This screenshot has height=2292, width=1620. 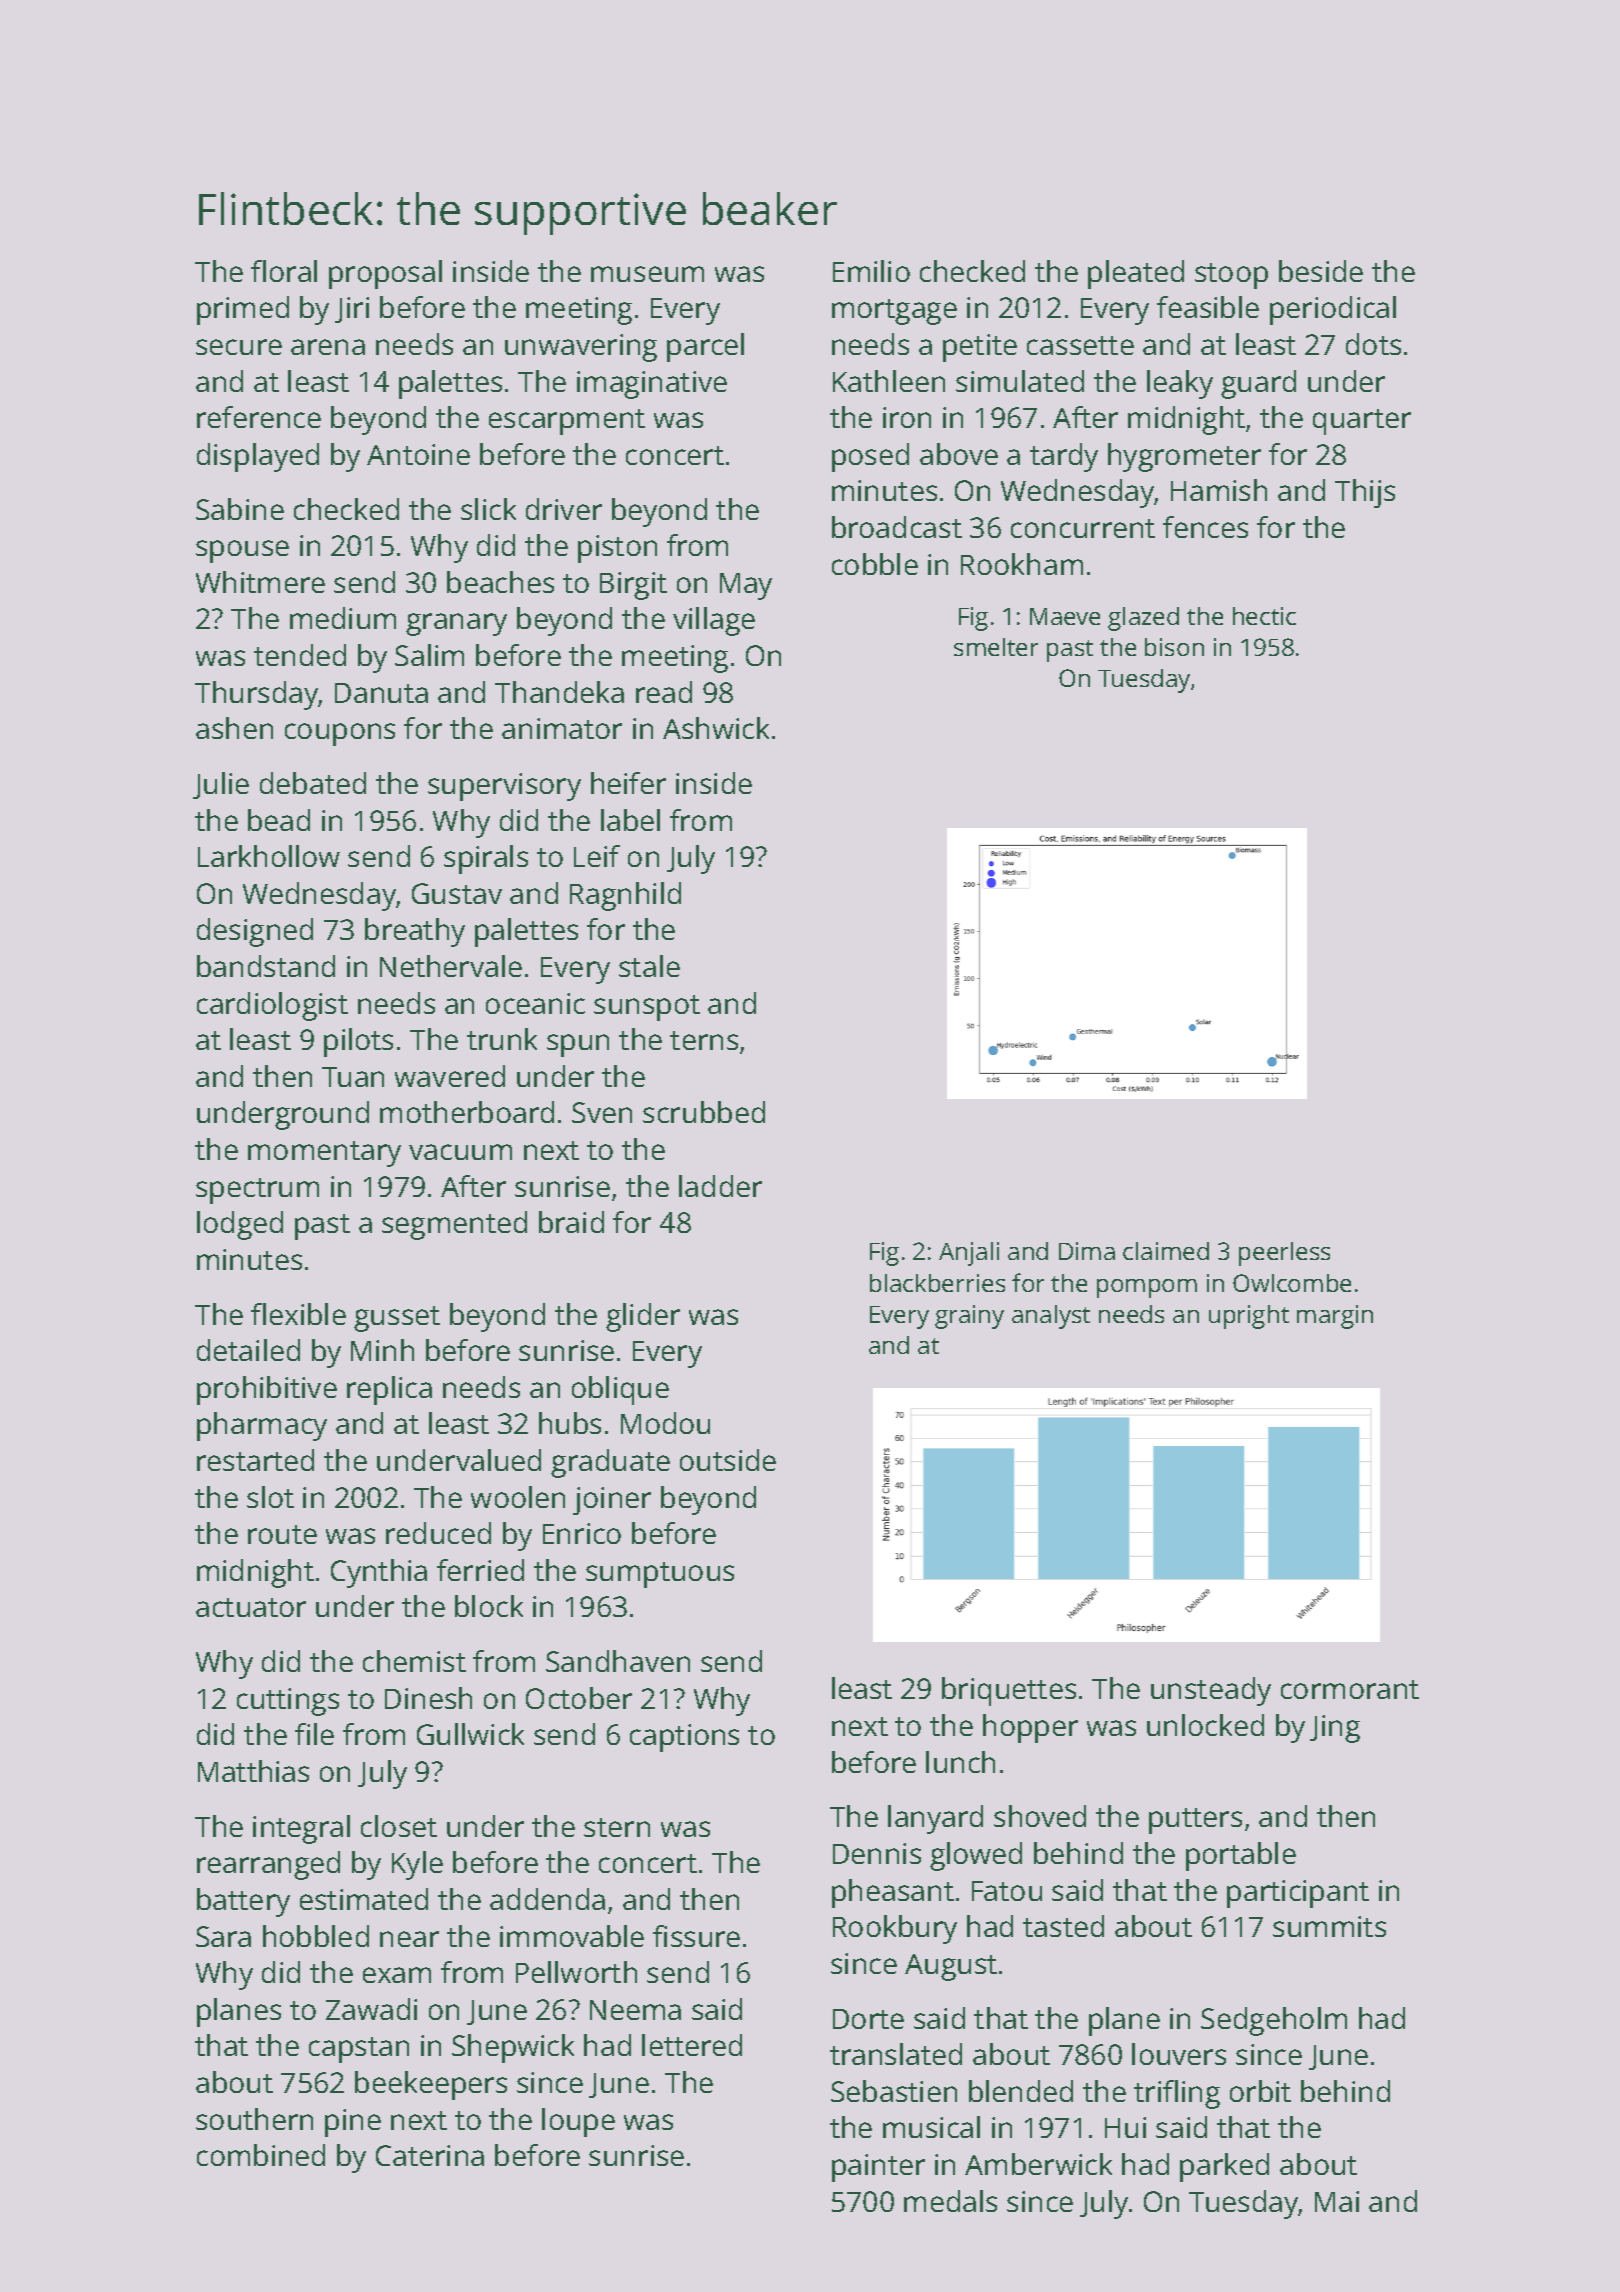 What do you see at coordinates (257, 1191) in the screenshot?
I see `spectrum` at bounding box center [257, 1191].
